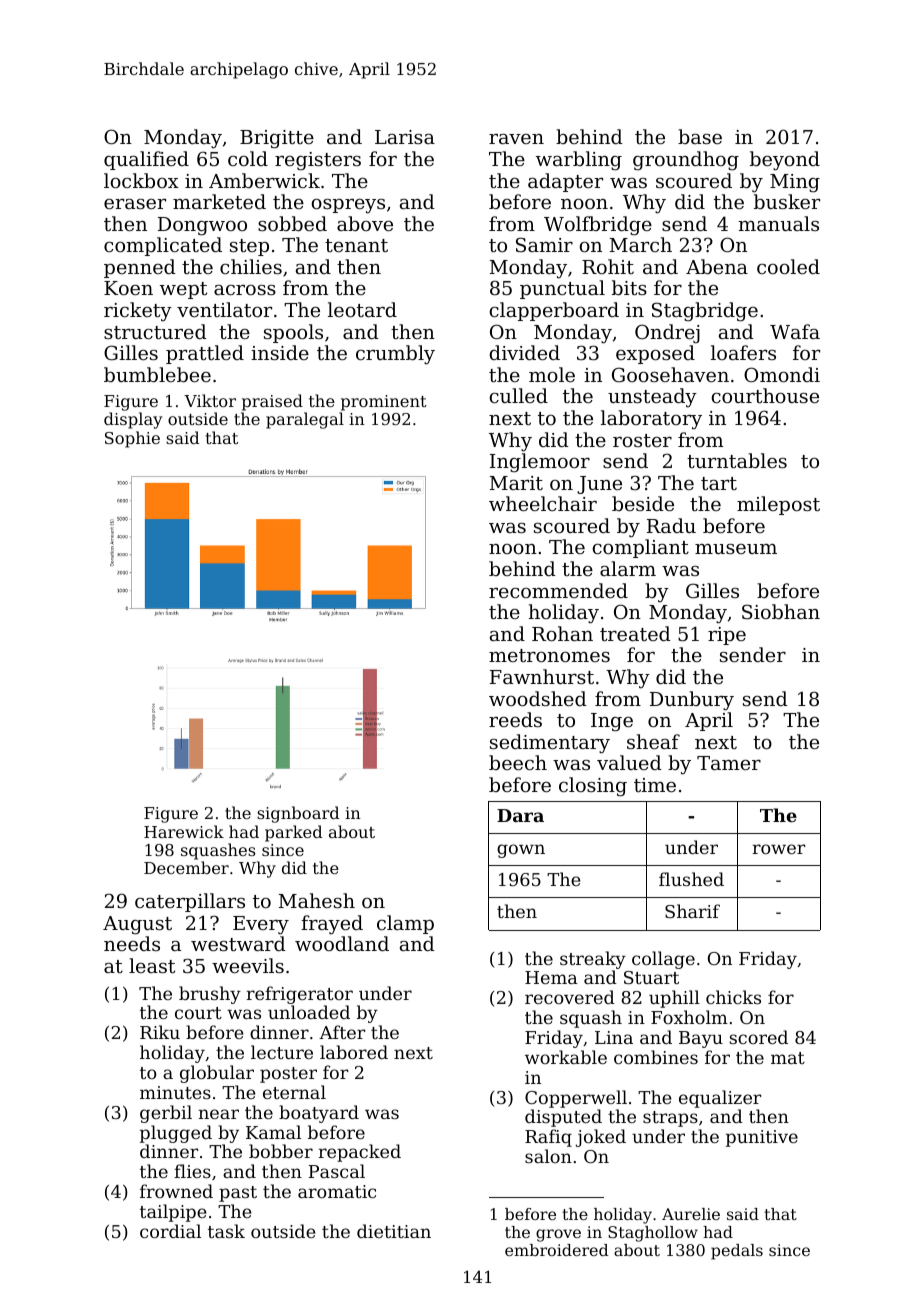 The width and height of the screenshot is (924, 1311). What do you see at coordinates (643, 503) in the screenshot?
I see `beside` at bounding box center [643, 503].
